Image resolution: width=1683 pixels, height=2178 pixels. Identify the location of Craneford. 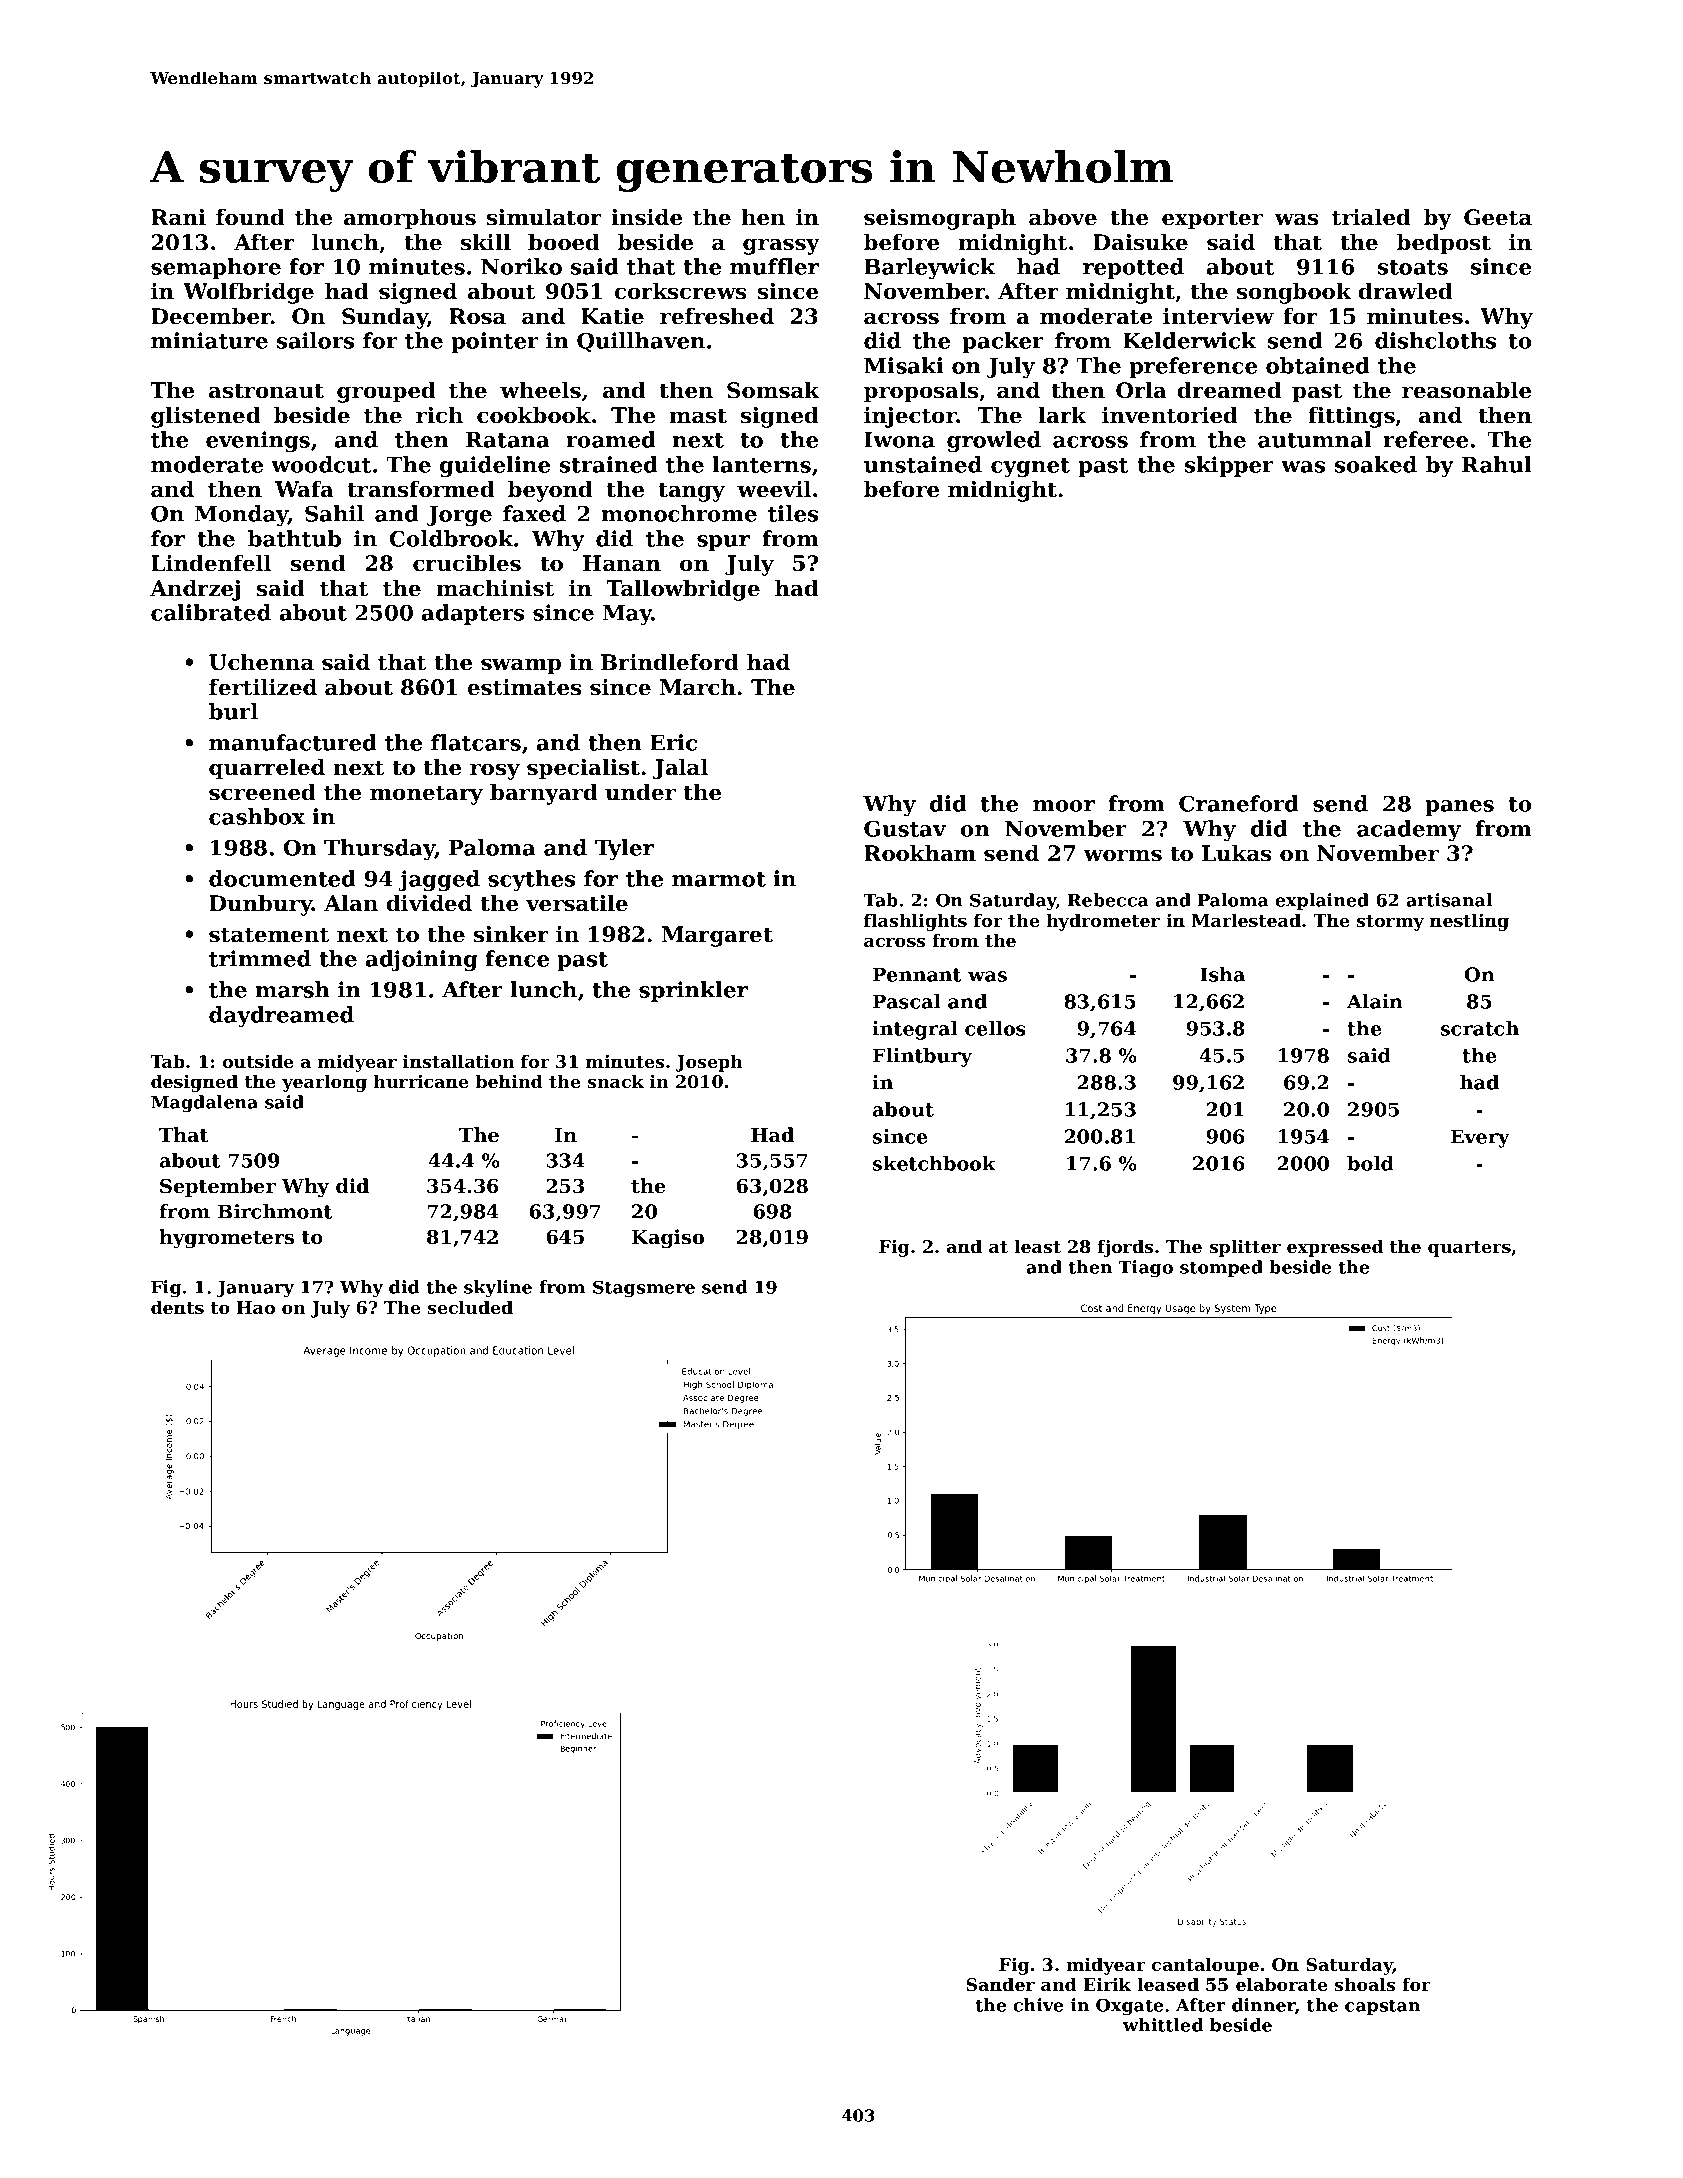
(1239, 803).
